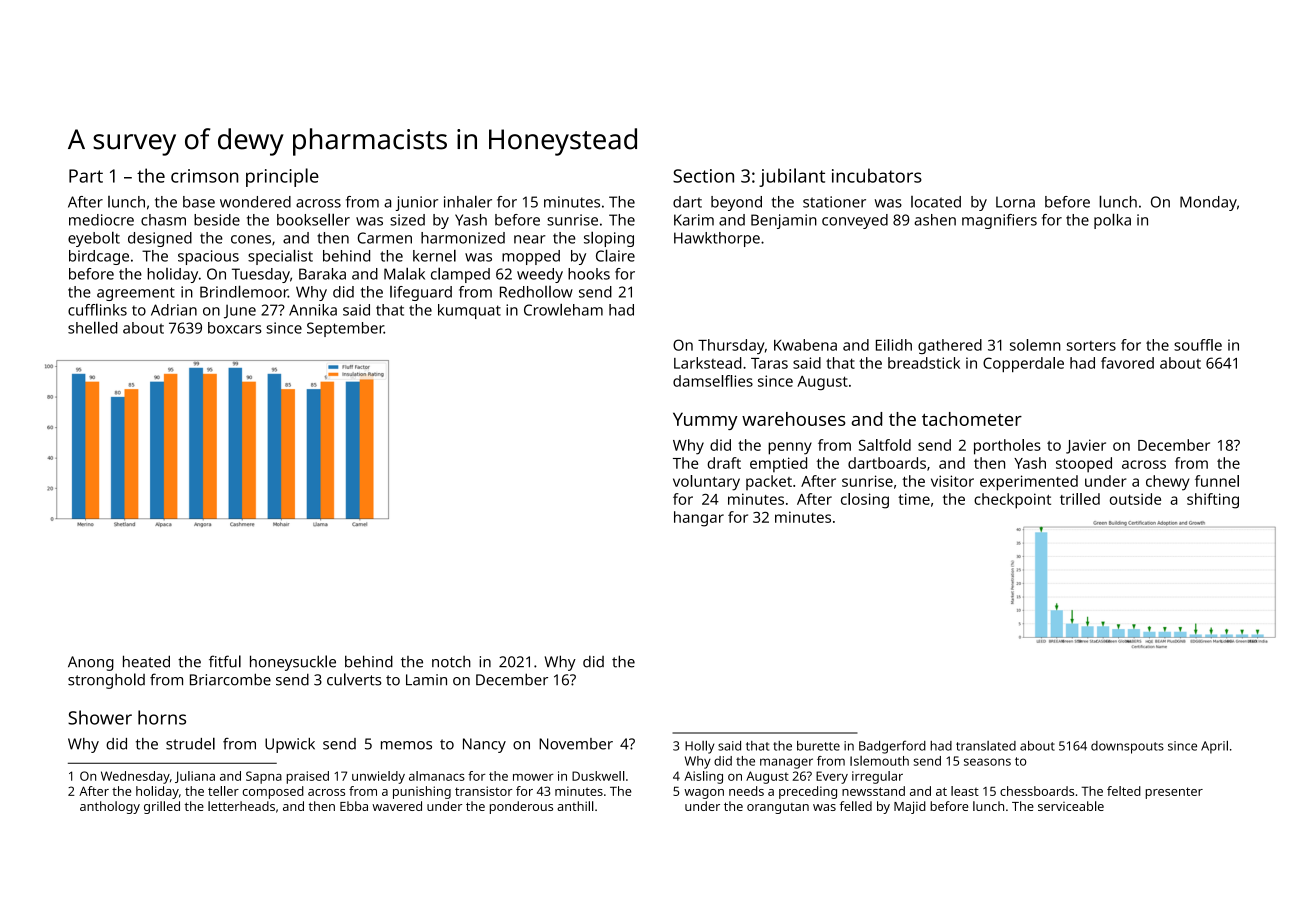 This screenshot has height=924, width=1308. What do you see at coordinates (241, 806) in the screenshot?
I see `letterheads` at bounding box center [241, 806].
